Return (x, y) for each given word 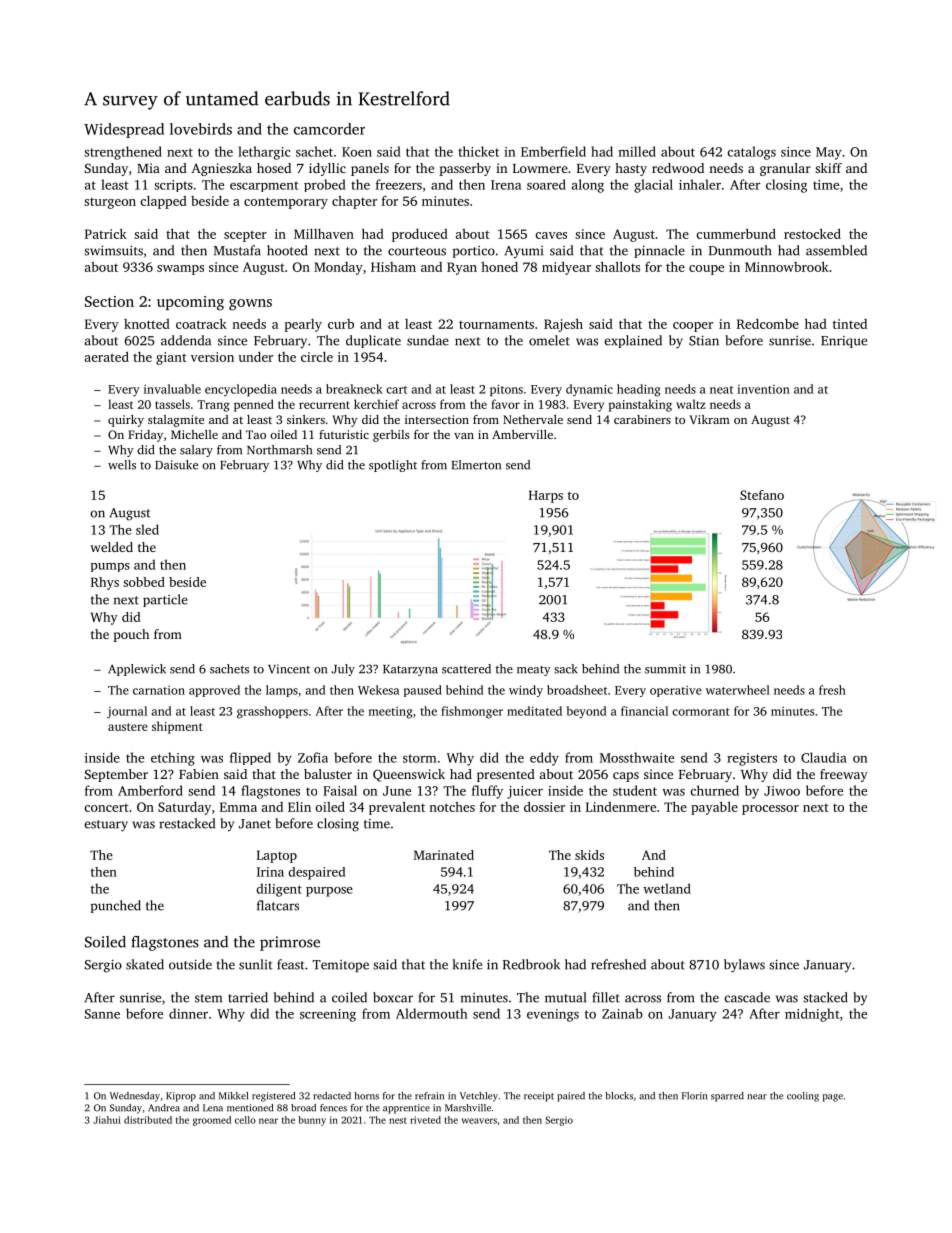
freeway (844, 775)
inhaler (700, 184)
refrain (429, 1096)
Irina (270, 872)
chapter (354, 202)
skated (145, 964)
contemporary (286, 203)
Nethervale (533, 419)
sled (147, 529)
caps (626, 777)
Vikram (709, 419)
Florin (694, 1096)
